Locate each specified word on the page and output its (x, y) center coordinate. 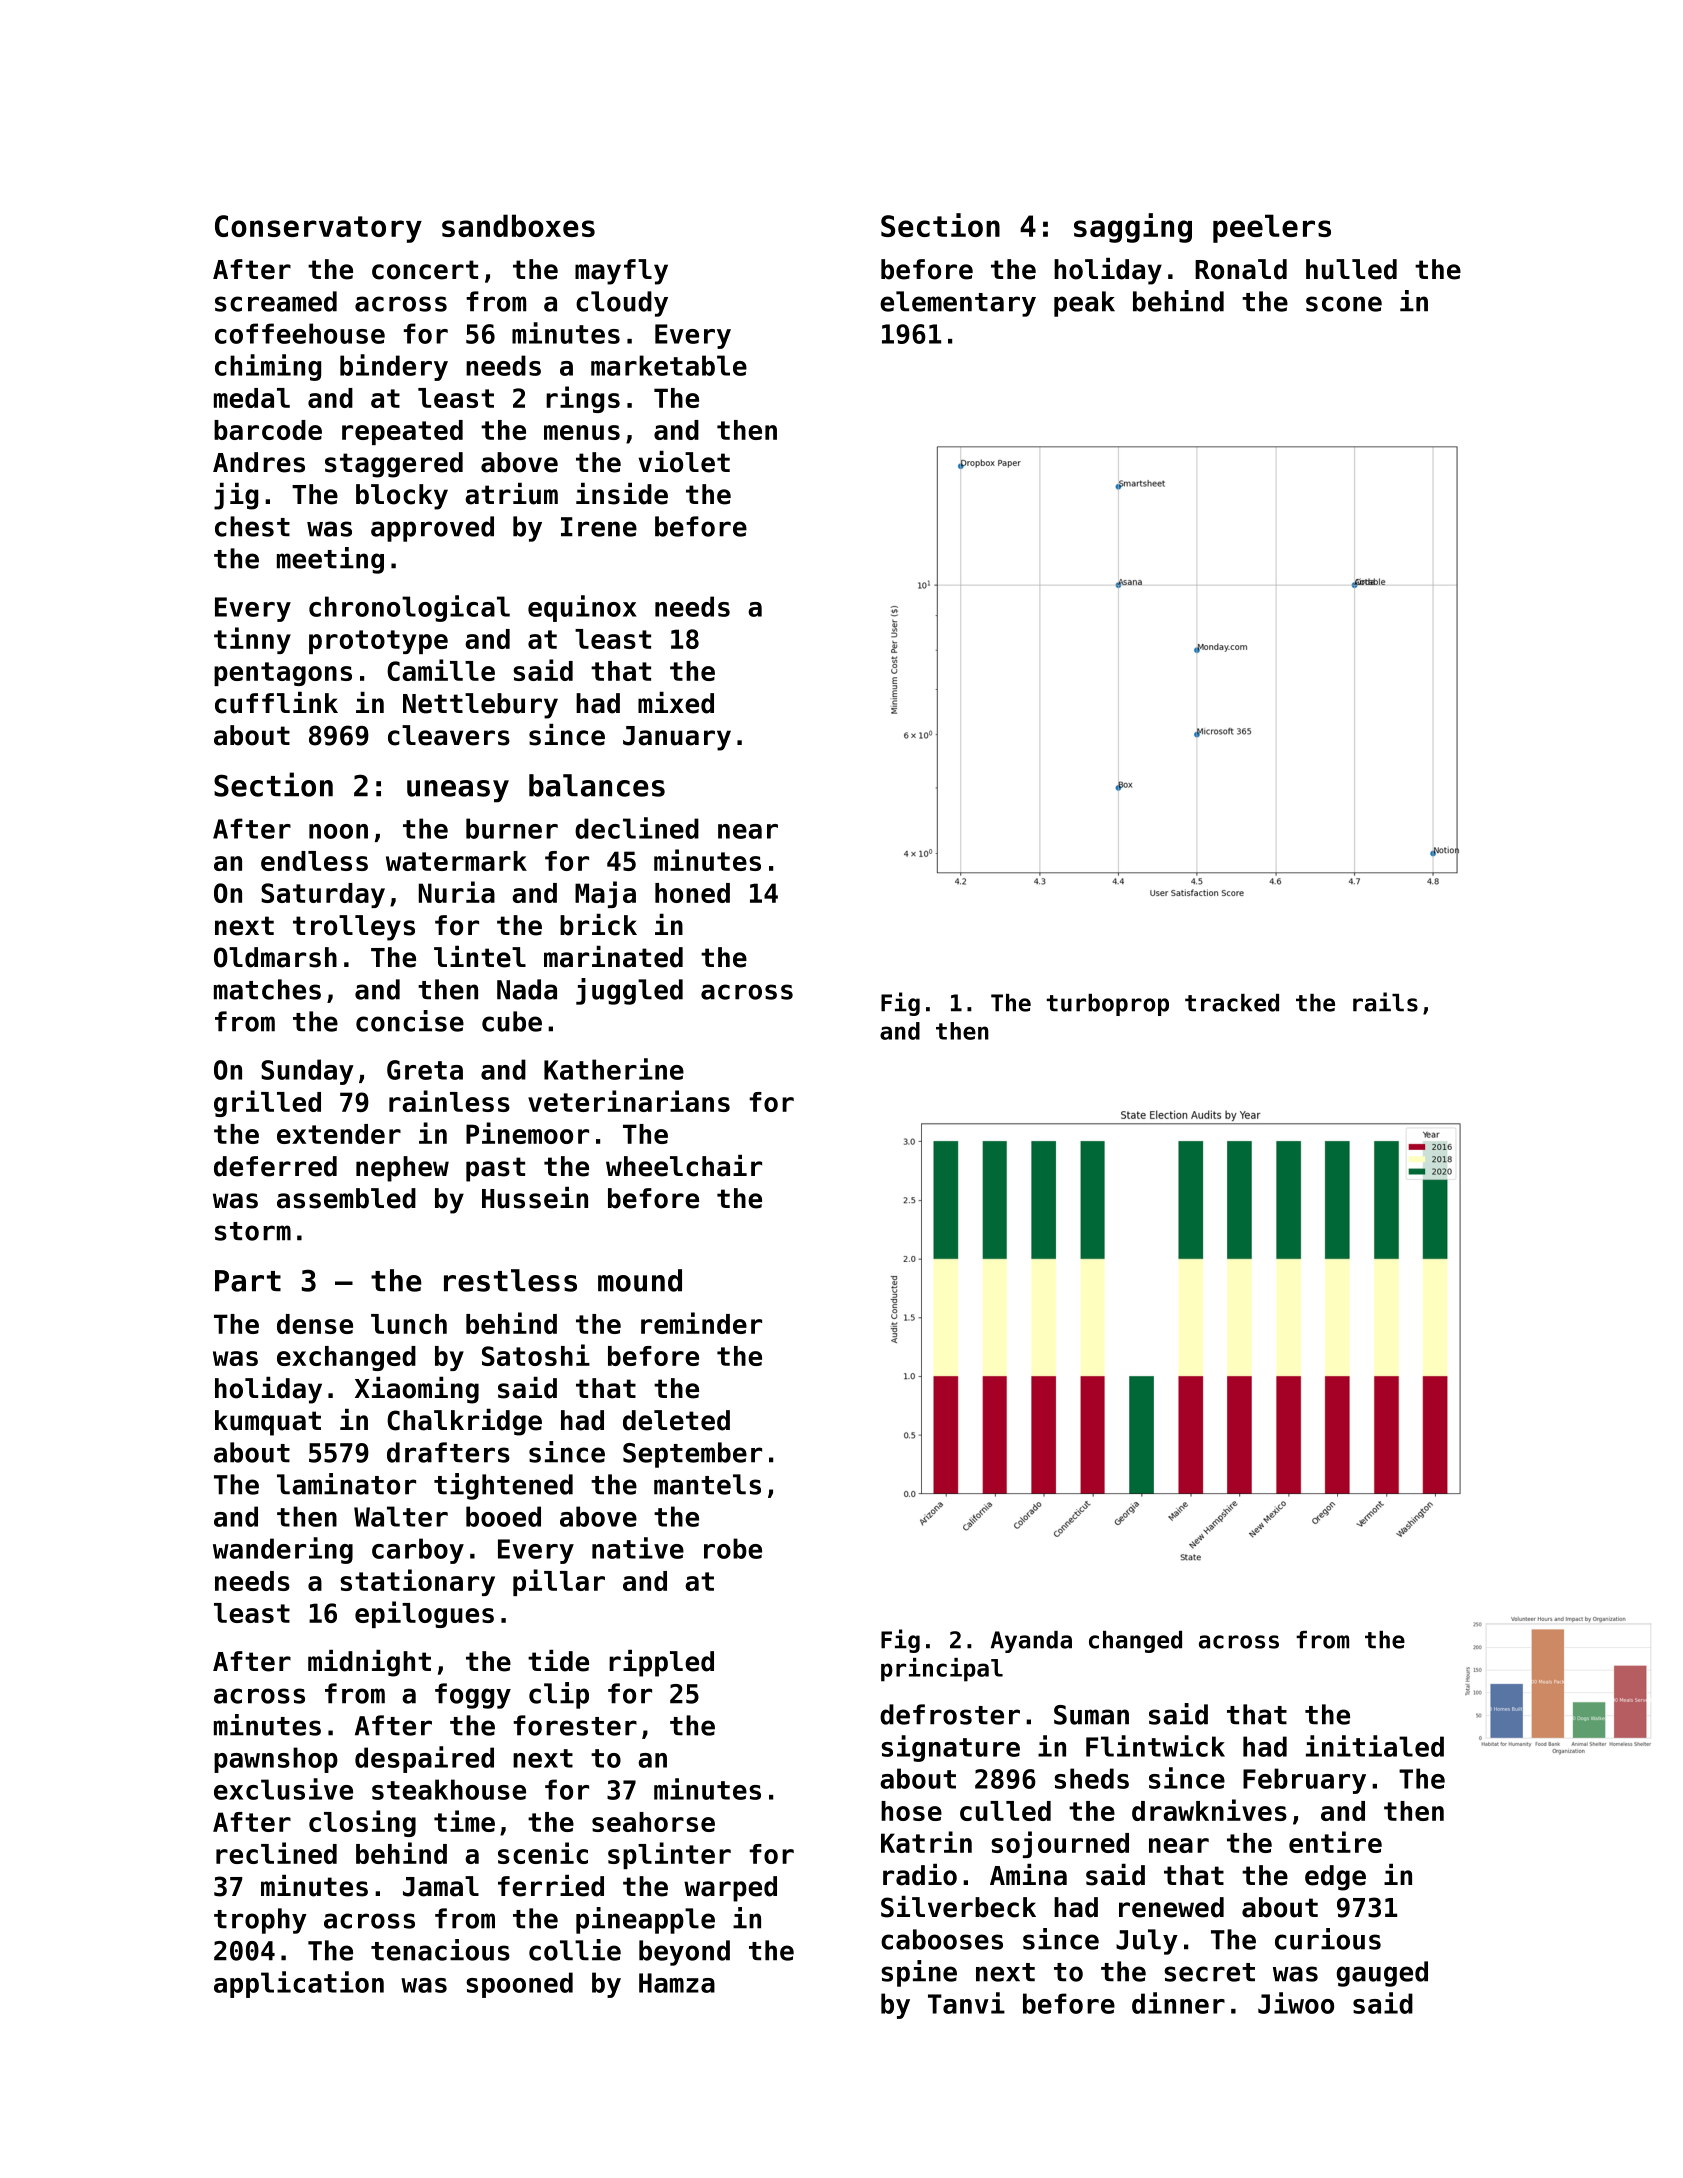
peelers (1272, 228)
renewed (1171, 1907)
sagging (1133, 228)
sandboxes (518, 225)
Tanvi (966, 2003)
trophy (260, 1921)
